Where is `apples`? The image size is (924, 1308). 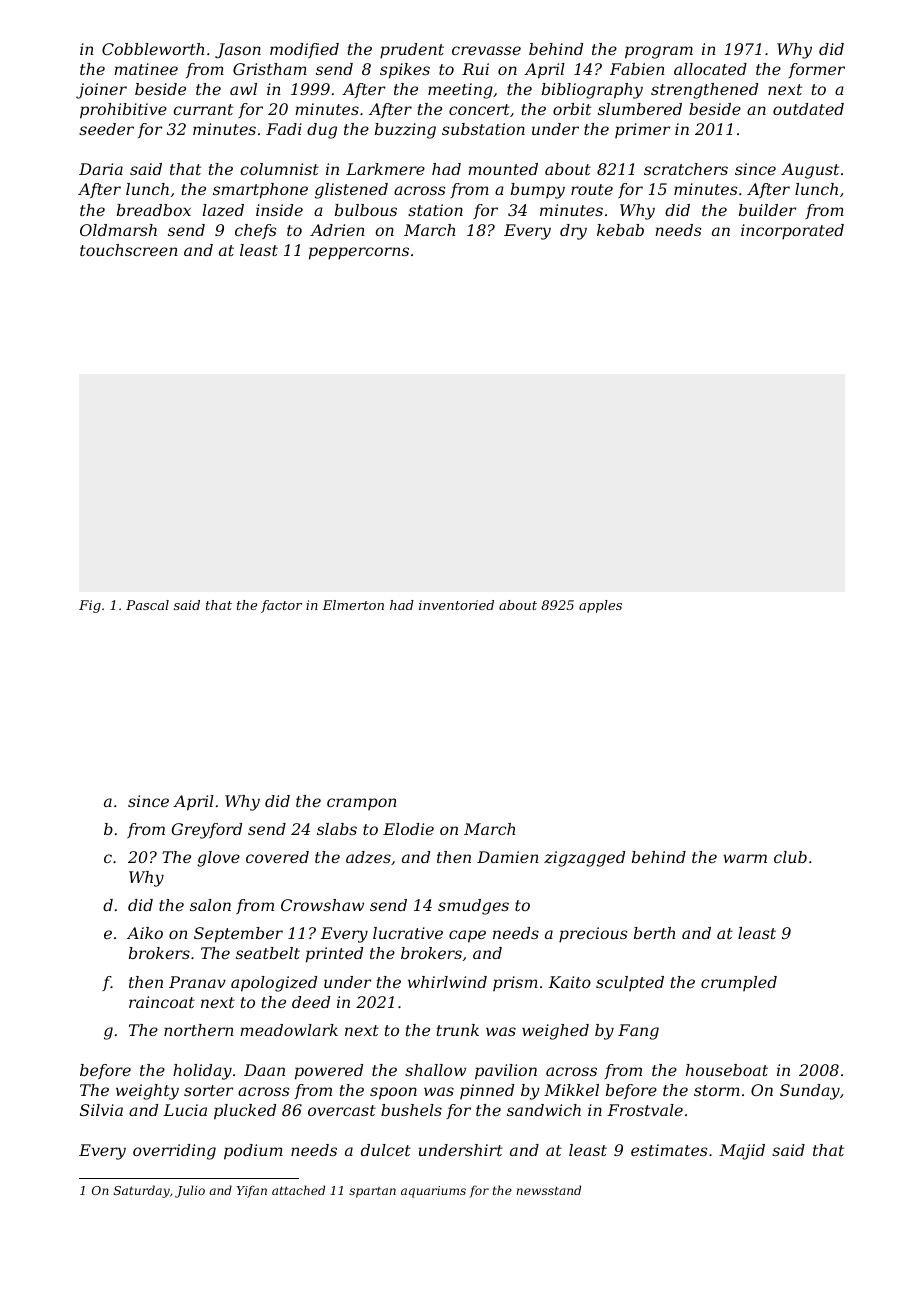 apples is located at coordinates (600, 606).
